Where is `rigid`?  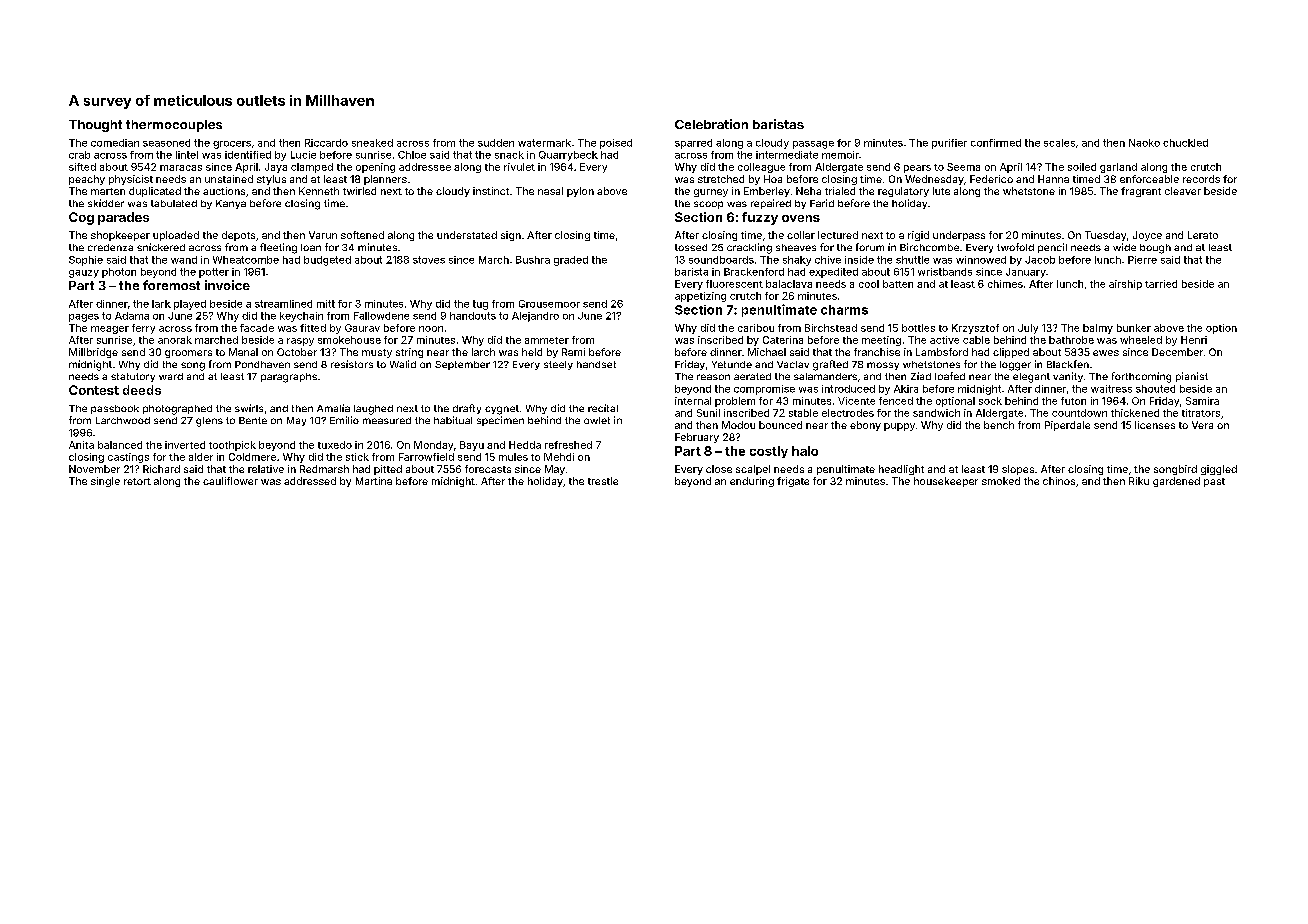
rigid is located at coordinates (918, 236).
